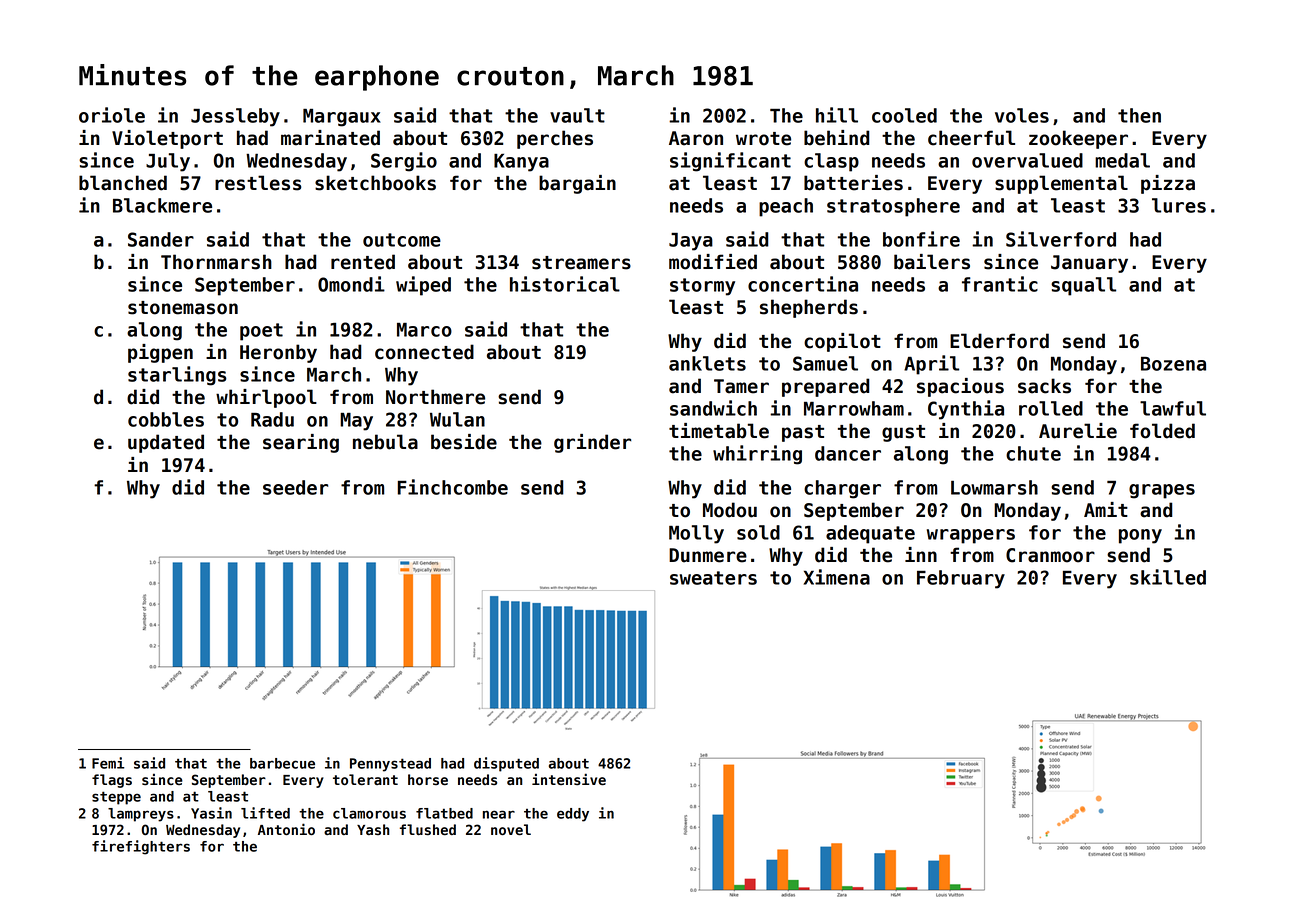  I want to click on pigpen, so click(160, 353).
